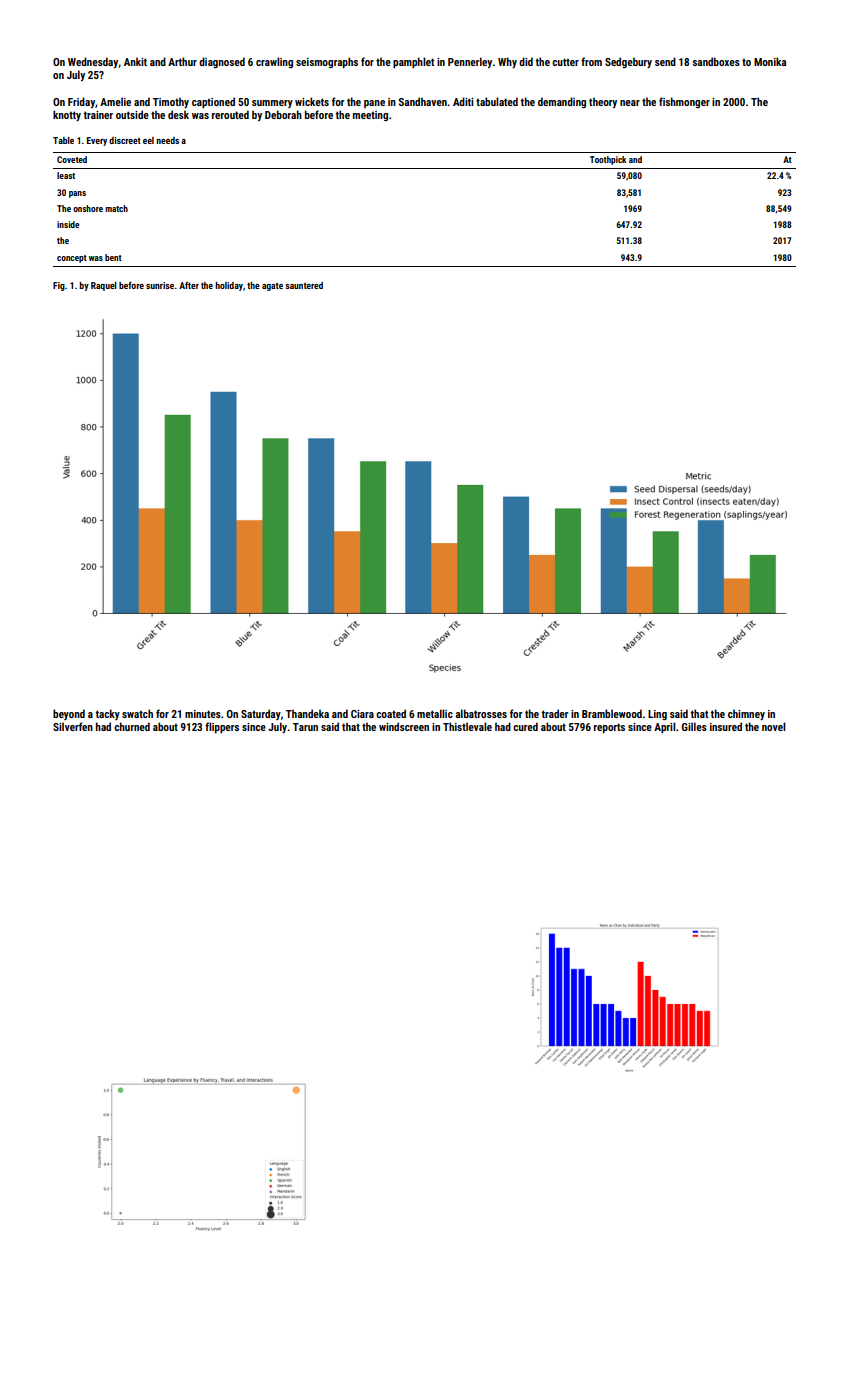 This screenshot has height=1400, width=849. I want to click on Amelie, so click(115, 101).
